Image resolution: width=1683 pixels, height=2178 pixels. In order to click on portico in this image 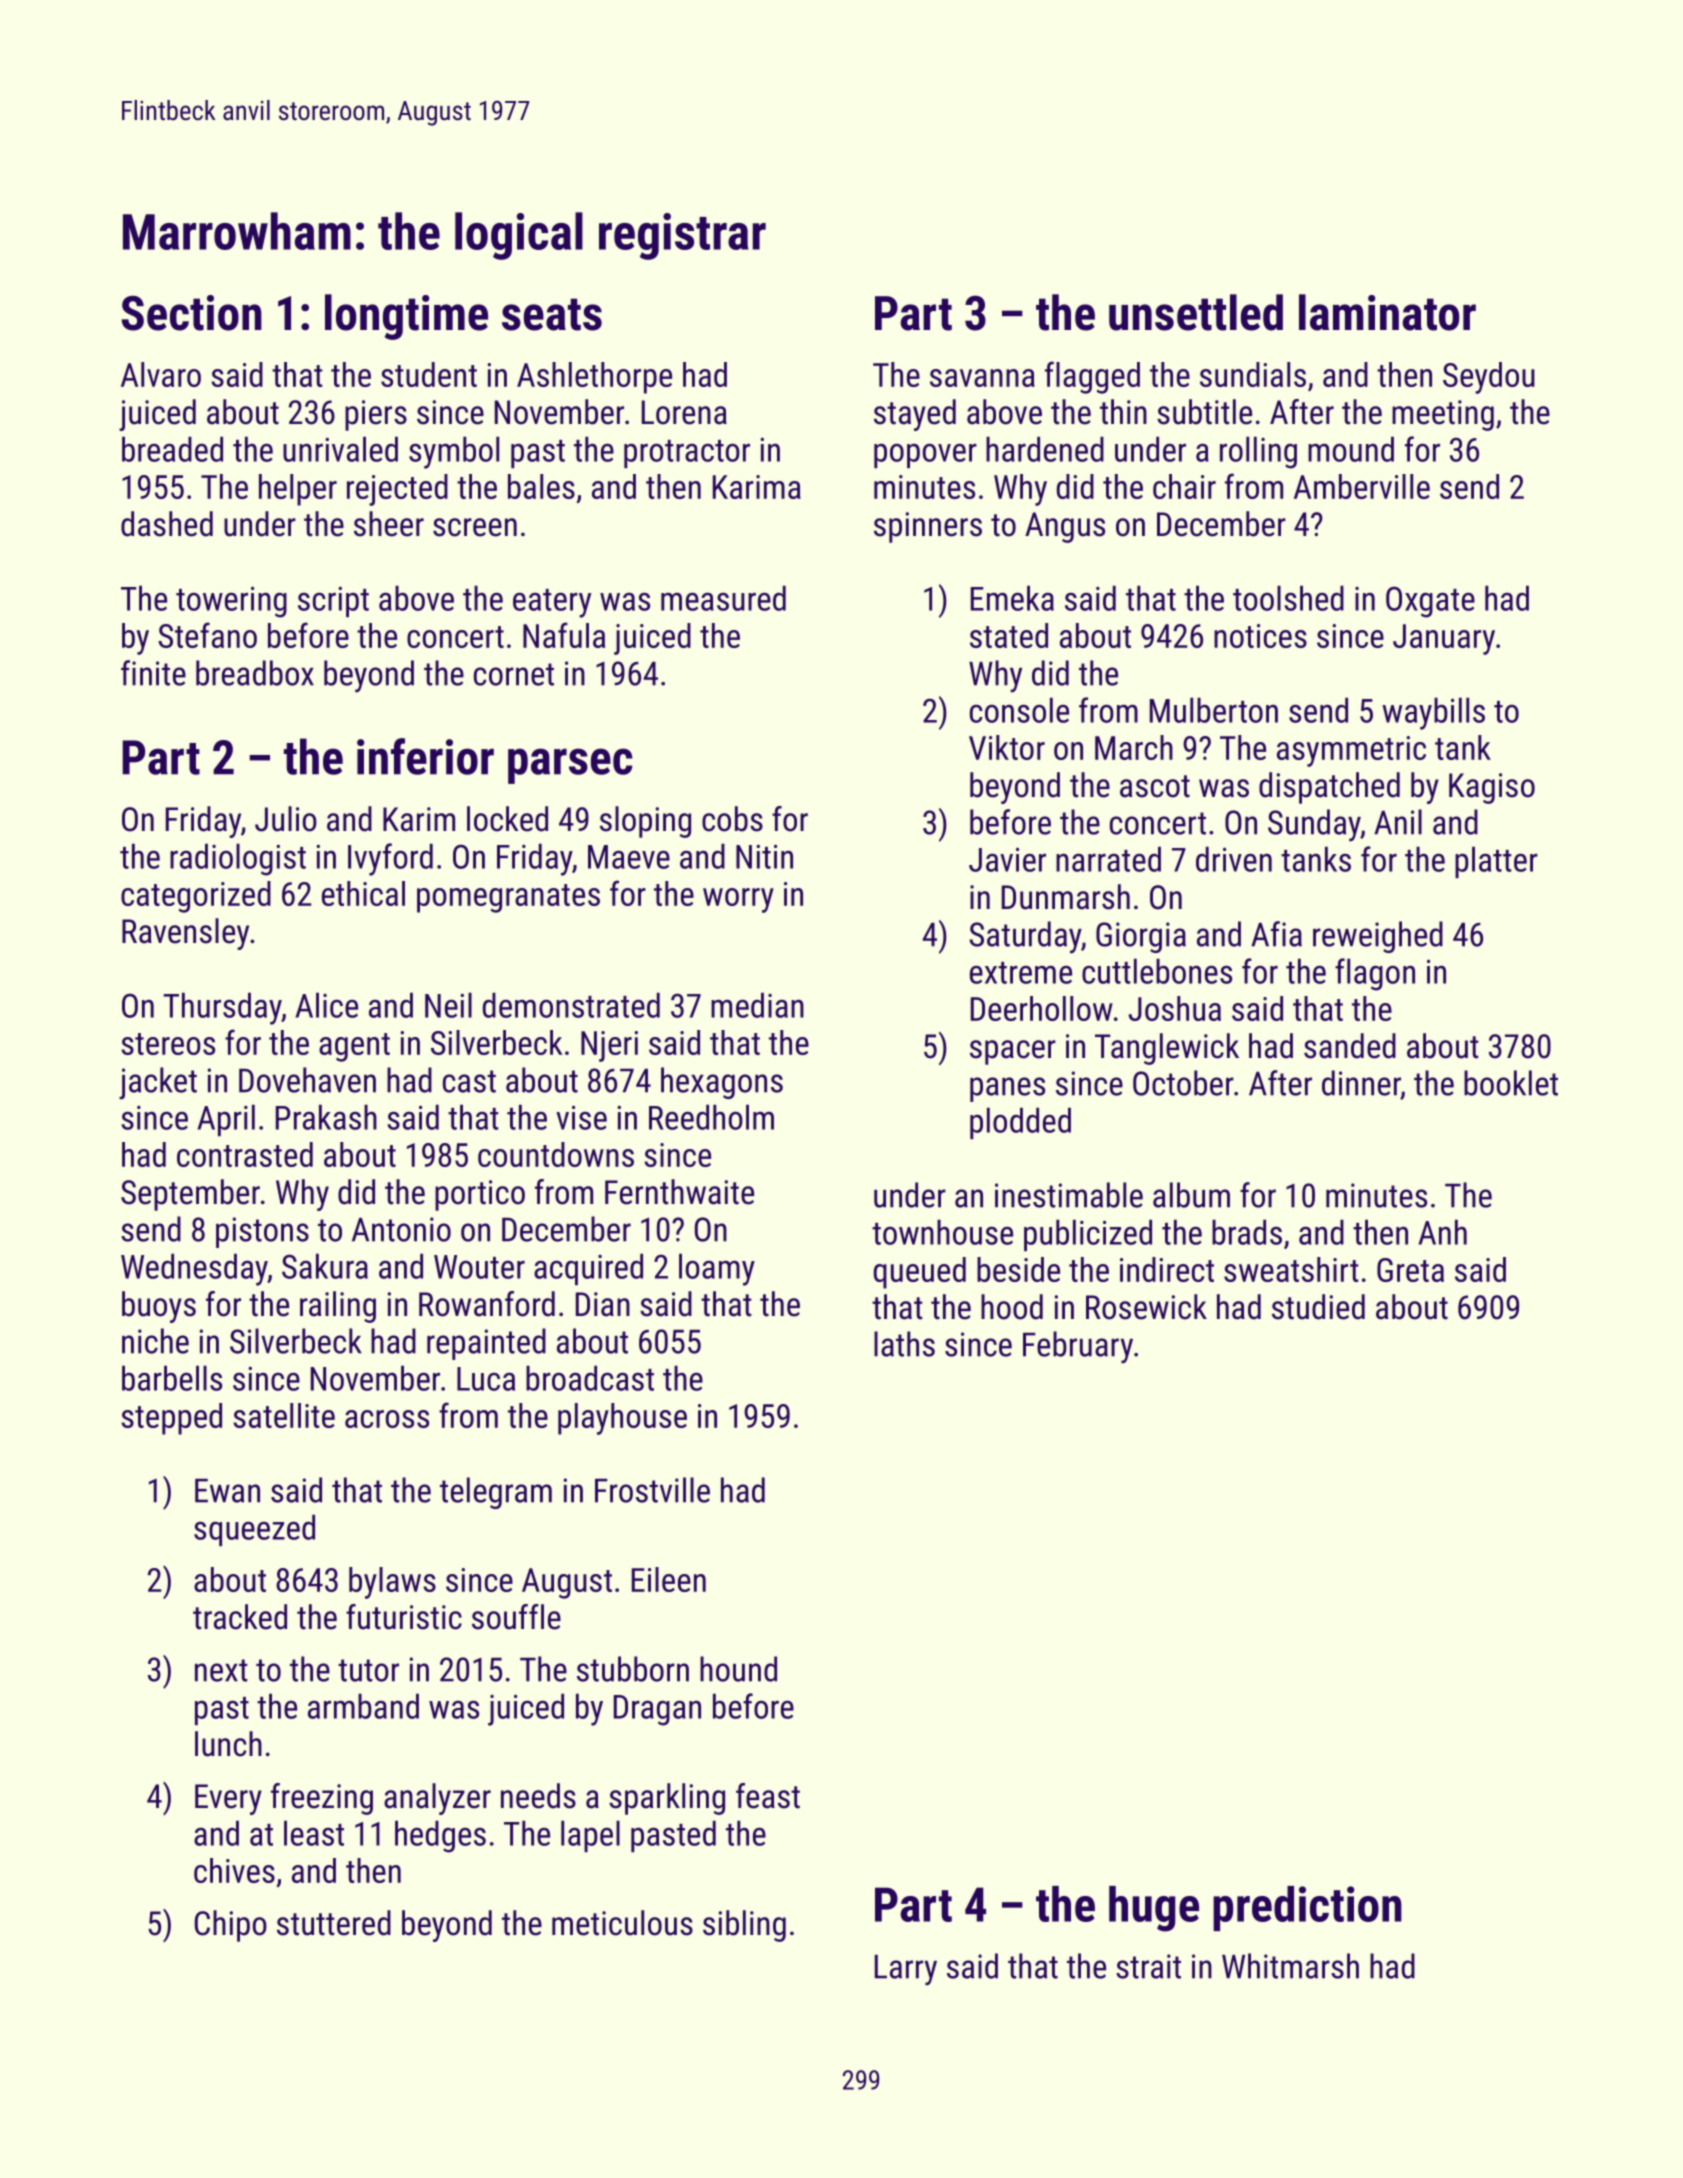, I will do `click(480, 1195)`.
